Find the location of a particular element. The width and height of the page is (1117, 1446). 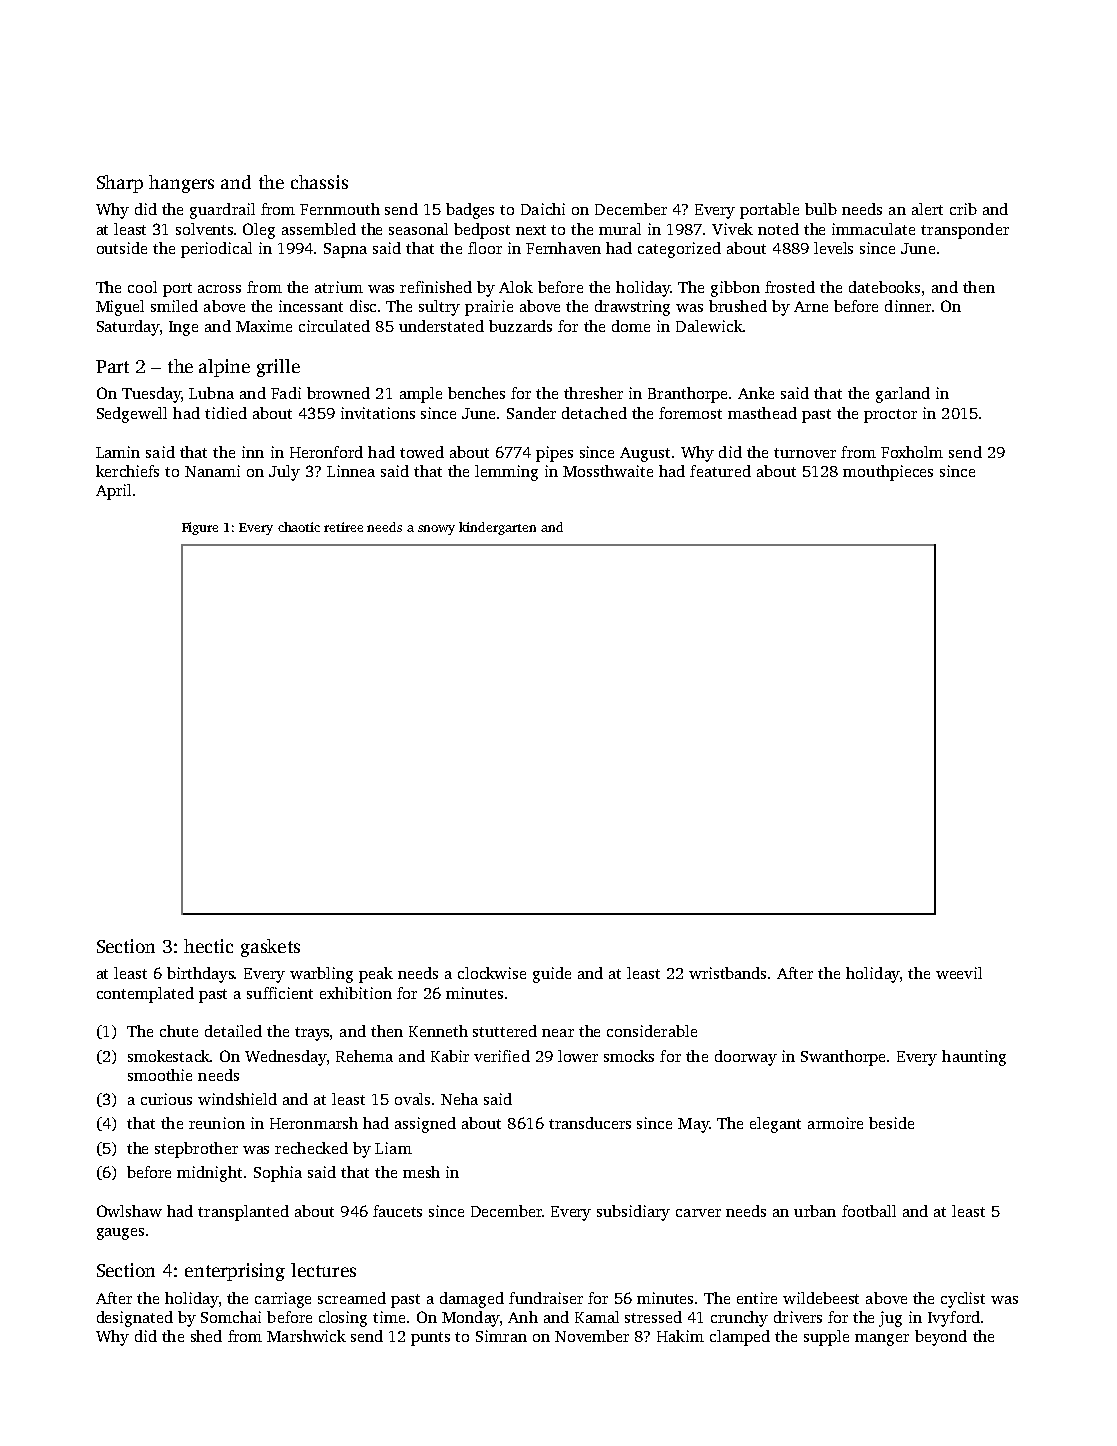

featured is located at coordinates (720, 471).
